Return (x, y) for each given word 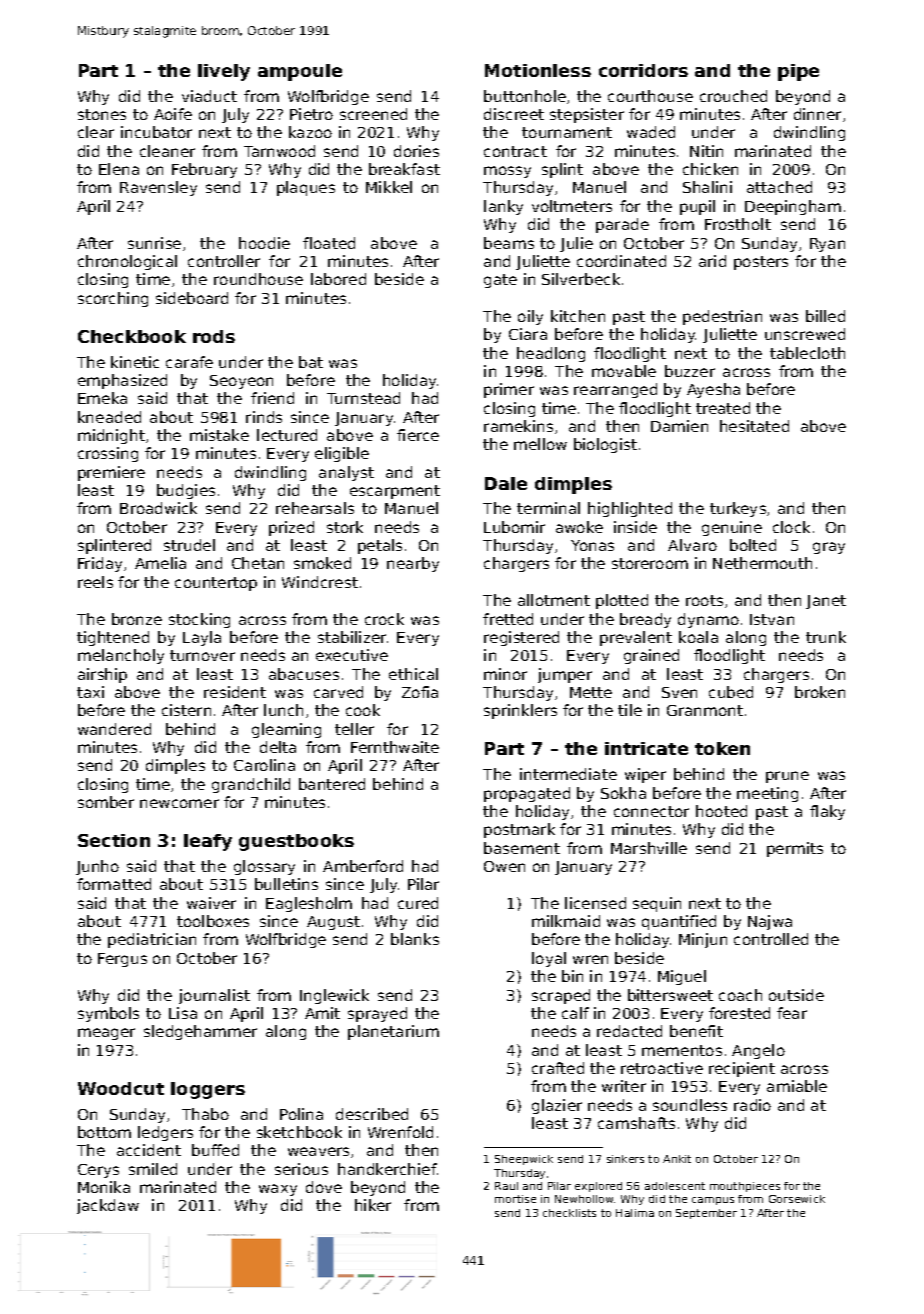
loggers (208, 1090)
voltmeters (572, 206)
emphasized (122, 381)
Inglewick (334, 996)
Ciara (528, 334)
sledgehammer (200, 1032)
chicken (710, 169)
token (722, 748)
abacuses (304, 674)
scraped (561, 996)
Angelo (758, 1051)
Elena (119, 169)
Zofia (420, 692)
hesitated (754, 426)
